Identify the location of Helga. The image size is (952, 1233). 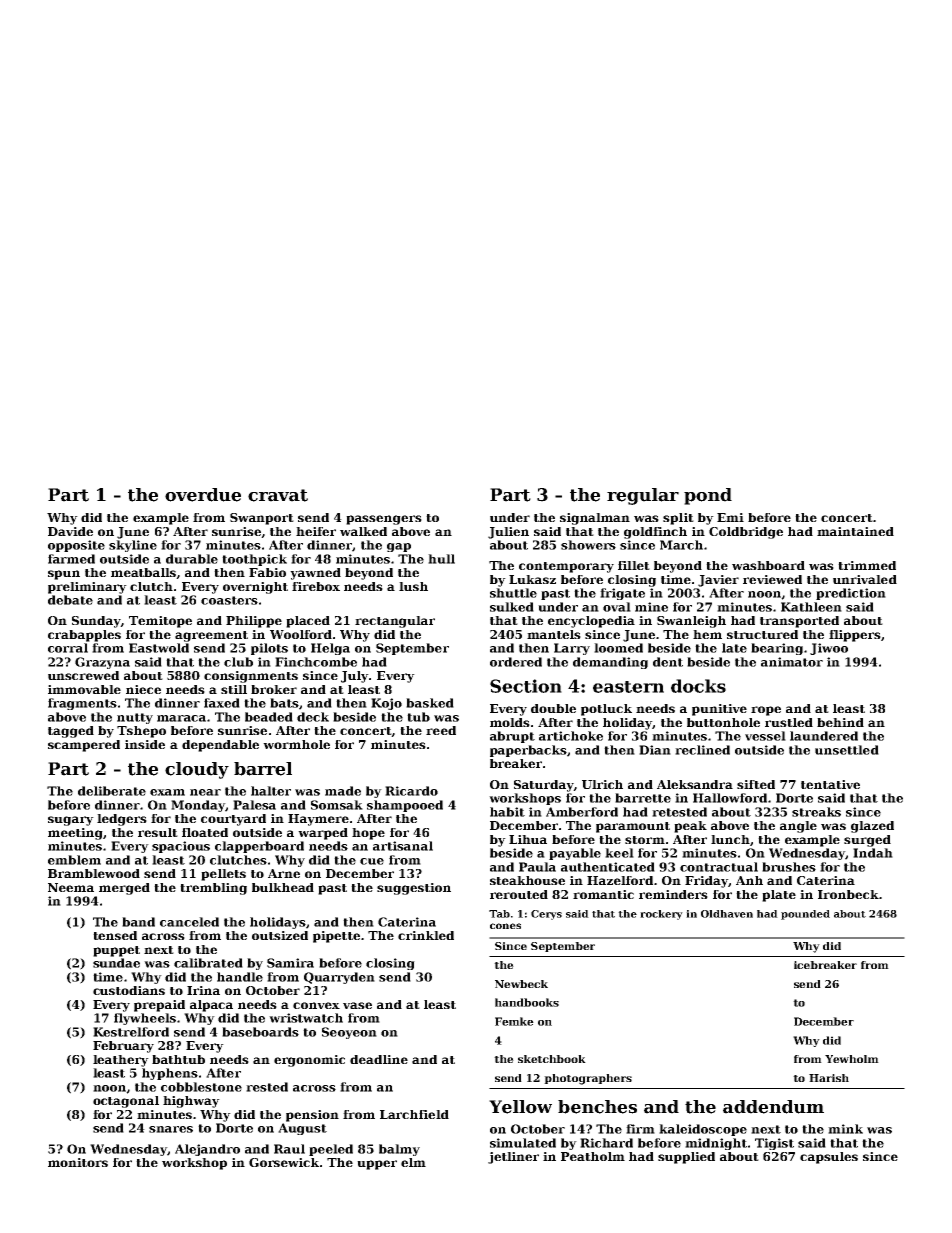
(330, 649).
